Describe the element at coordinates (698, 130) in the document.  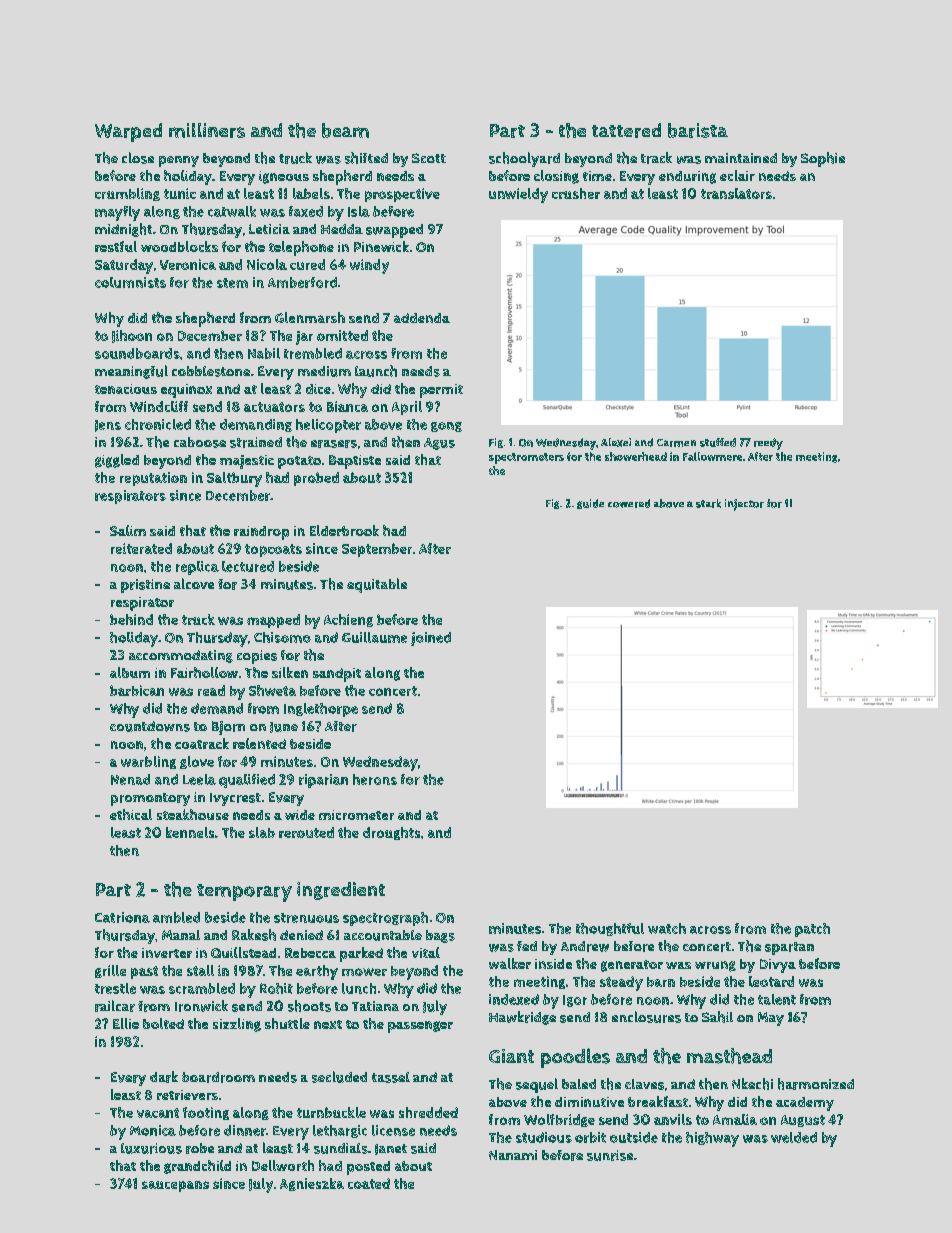
I see `barista` at that location.
